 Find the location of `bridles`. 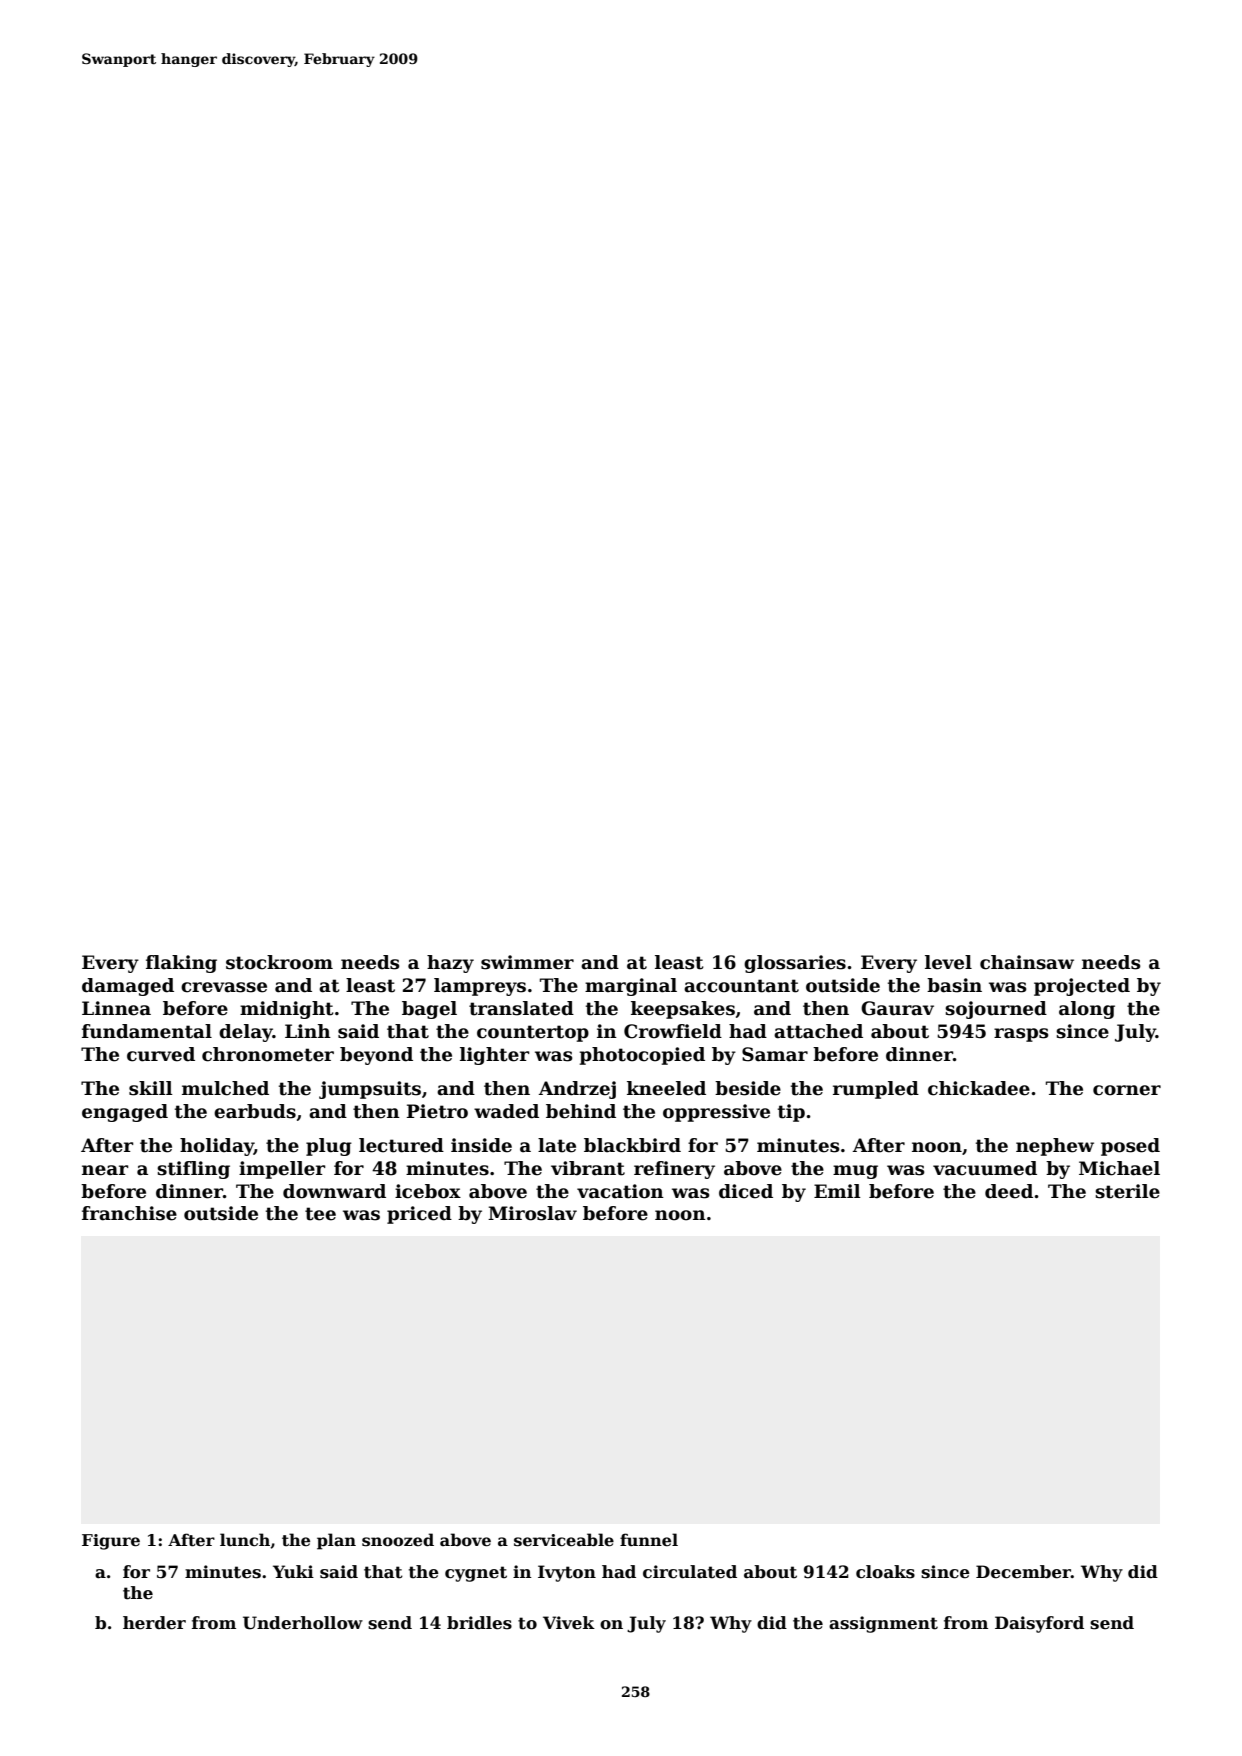

bridles is located at coordinates (479, 1623).
